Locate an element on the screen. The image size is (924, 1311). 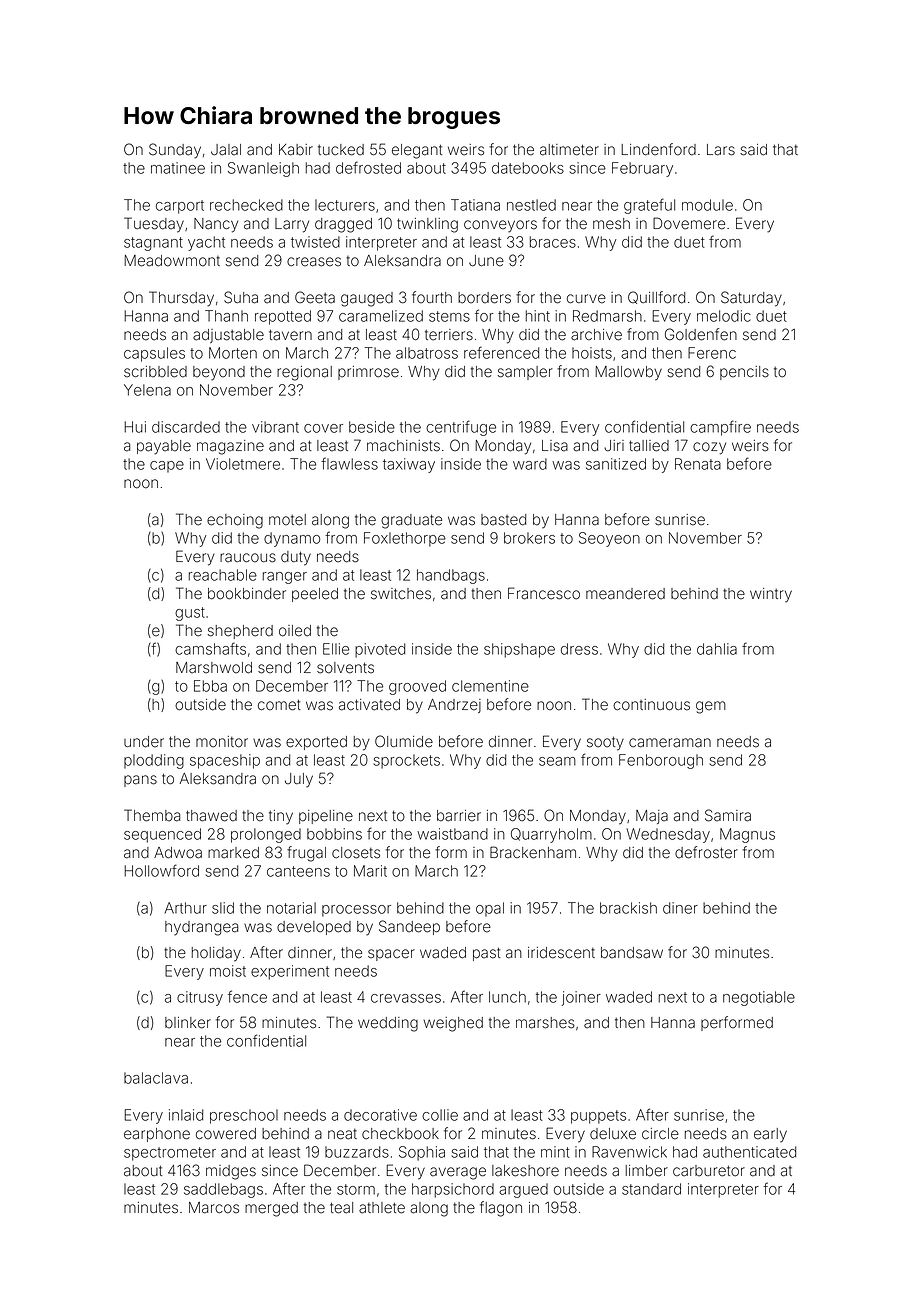
Marcos is located at coordinates (214, 1208).
